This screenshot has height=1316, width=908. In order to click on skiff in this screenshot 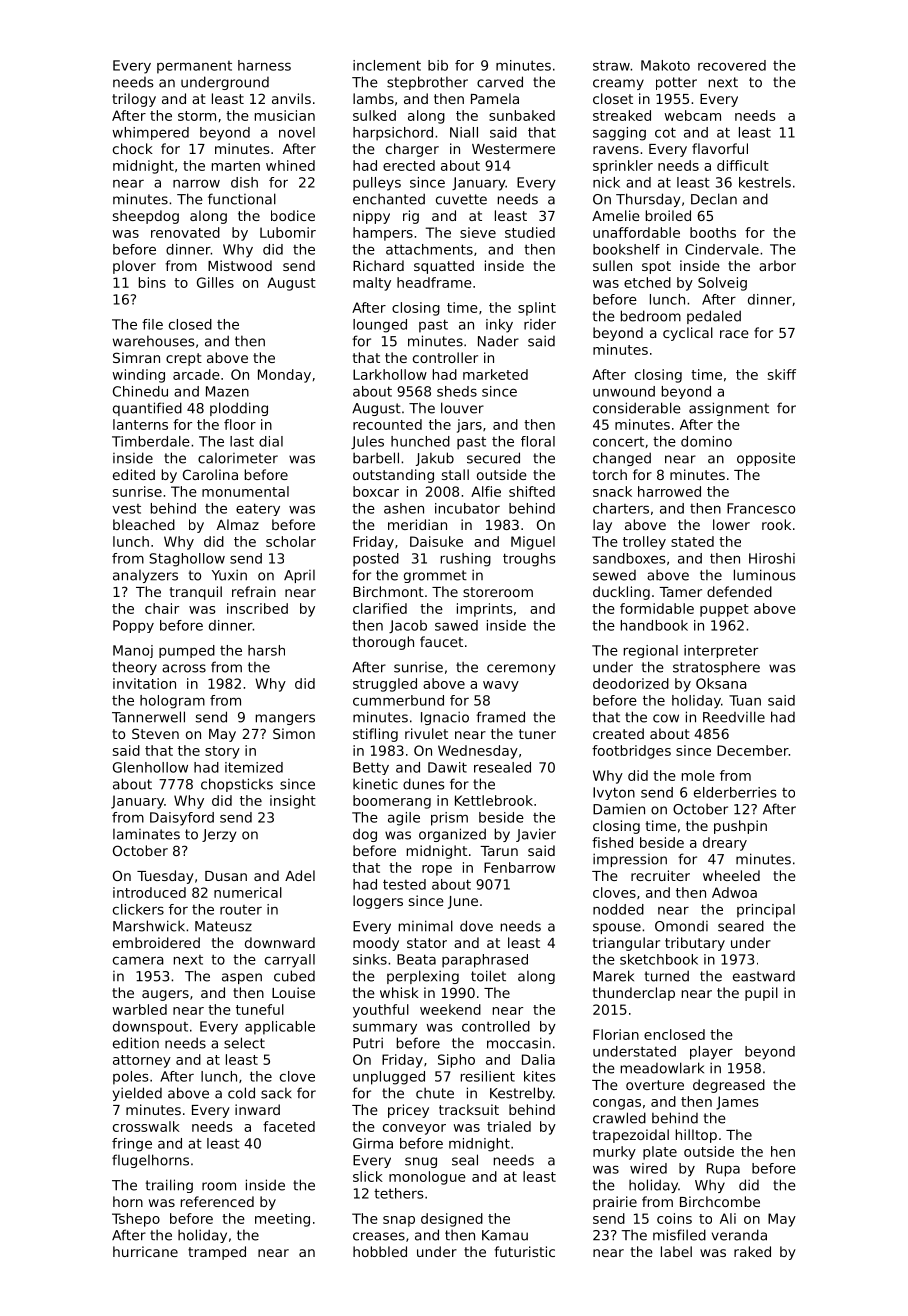, I will do `click(782, 374)`.
